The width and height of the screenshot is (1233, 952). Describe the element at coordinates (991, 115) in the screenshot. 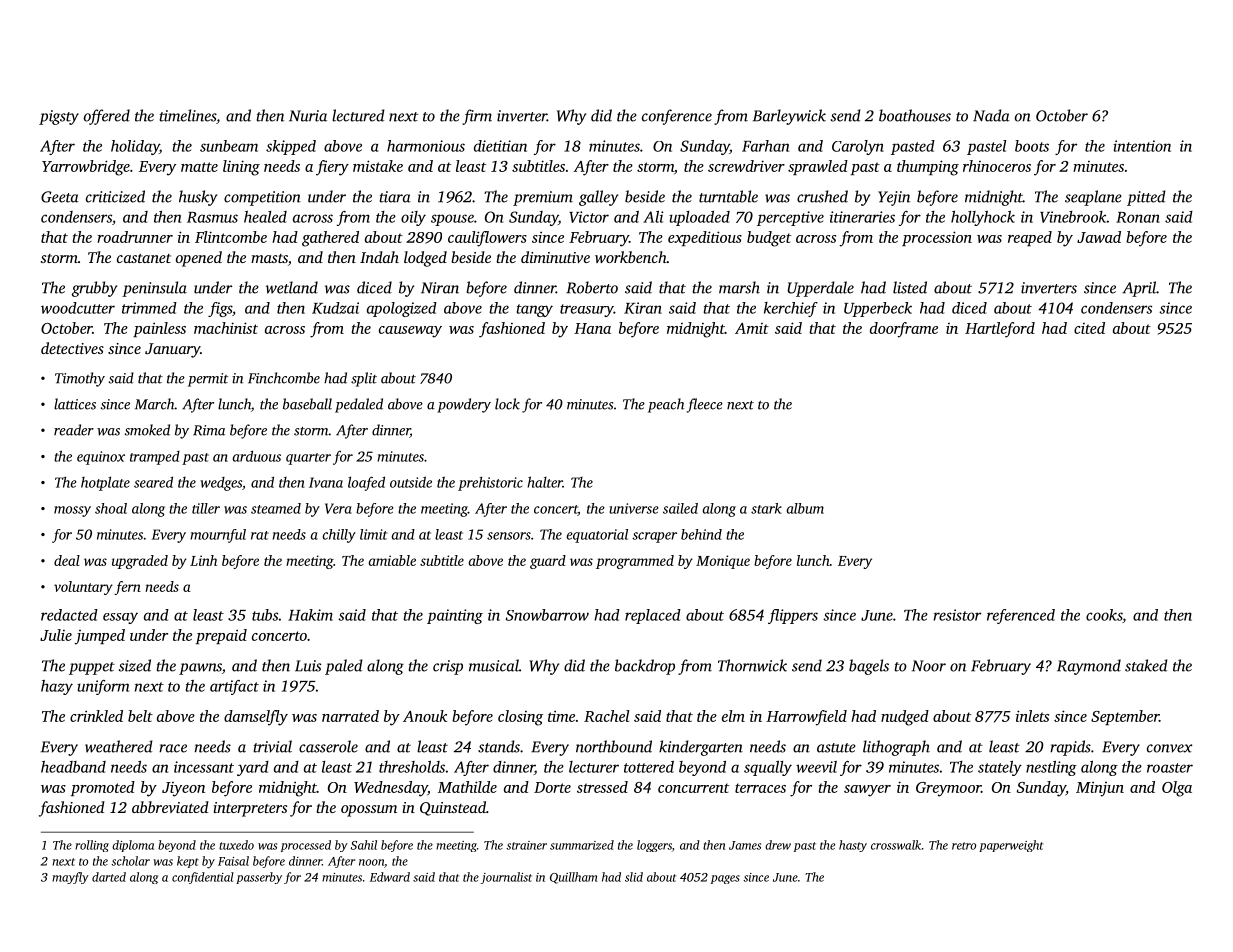

I see `Nada` at that location.
